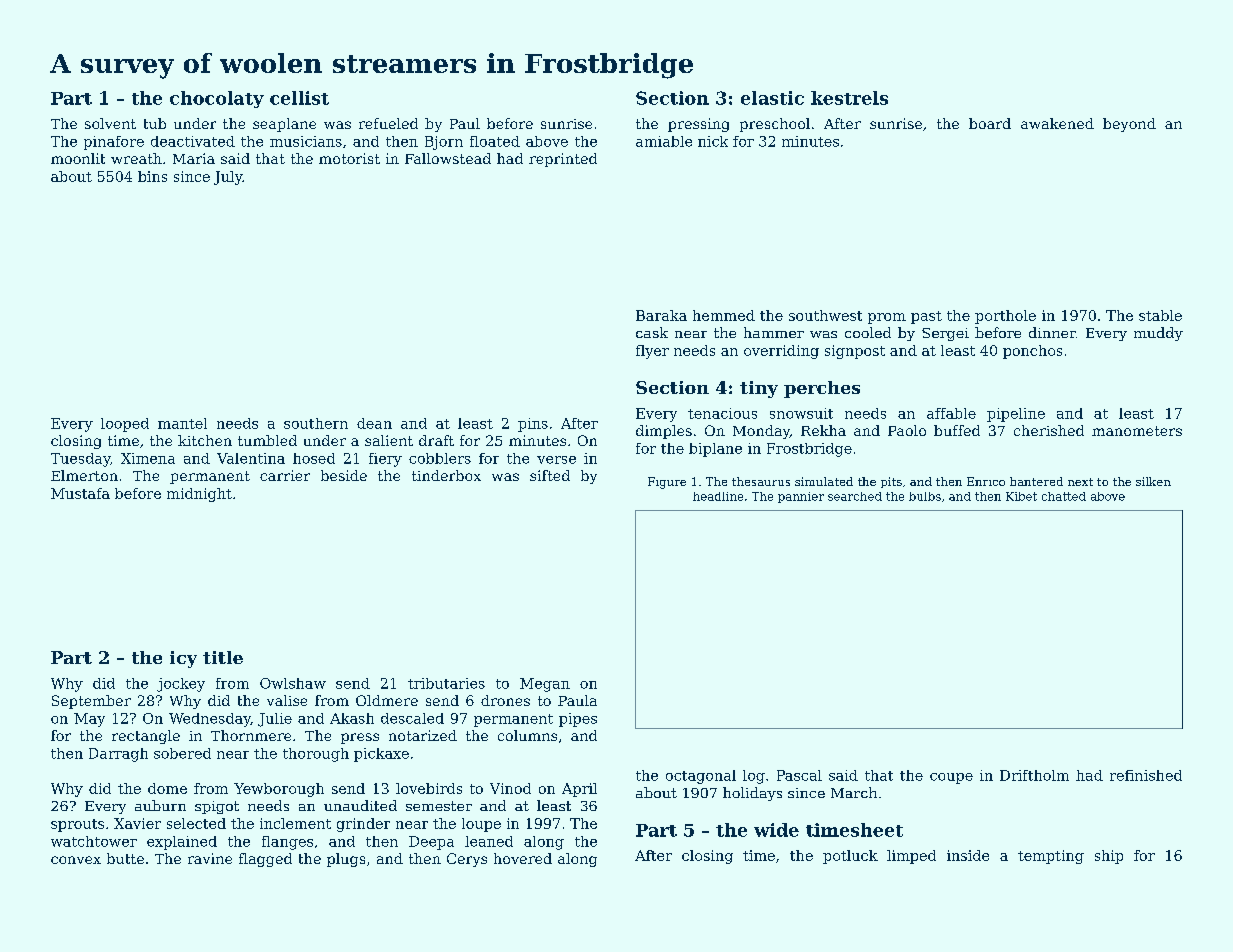  Describe the element at coordinates (752, 794) in the document. I see `holidays` at that location.
